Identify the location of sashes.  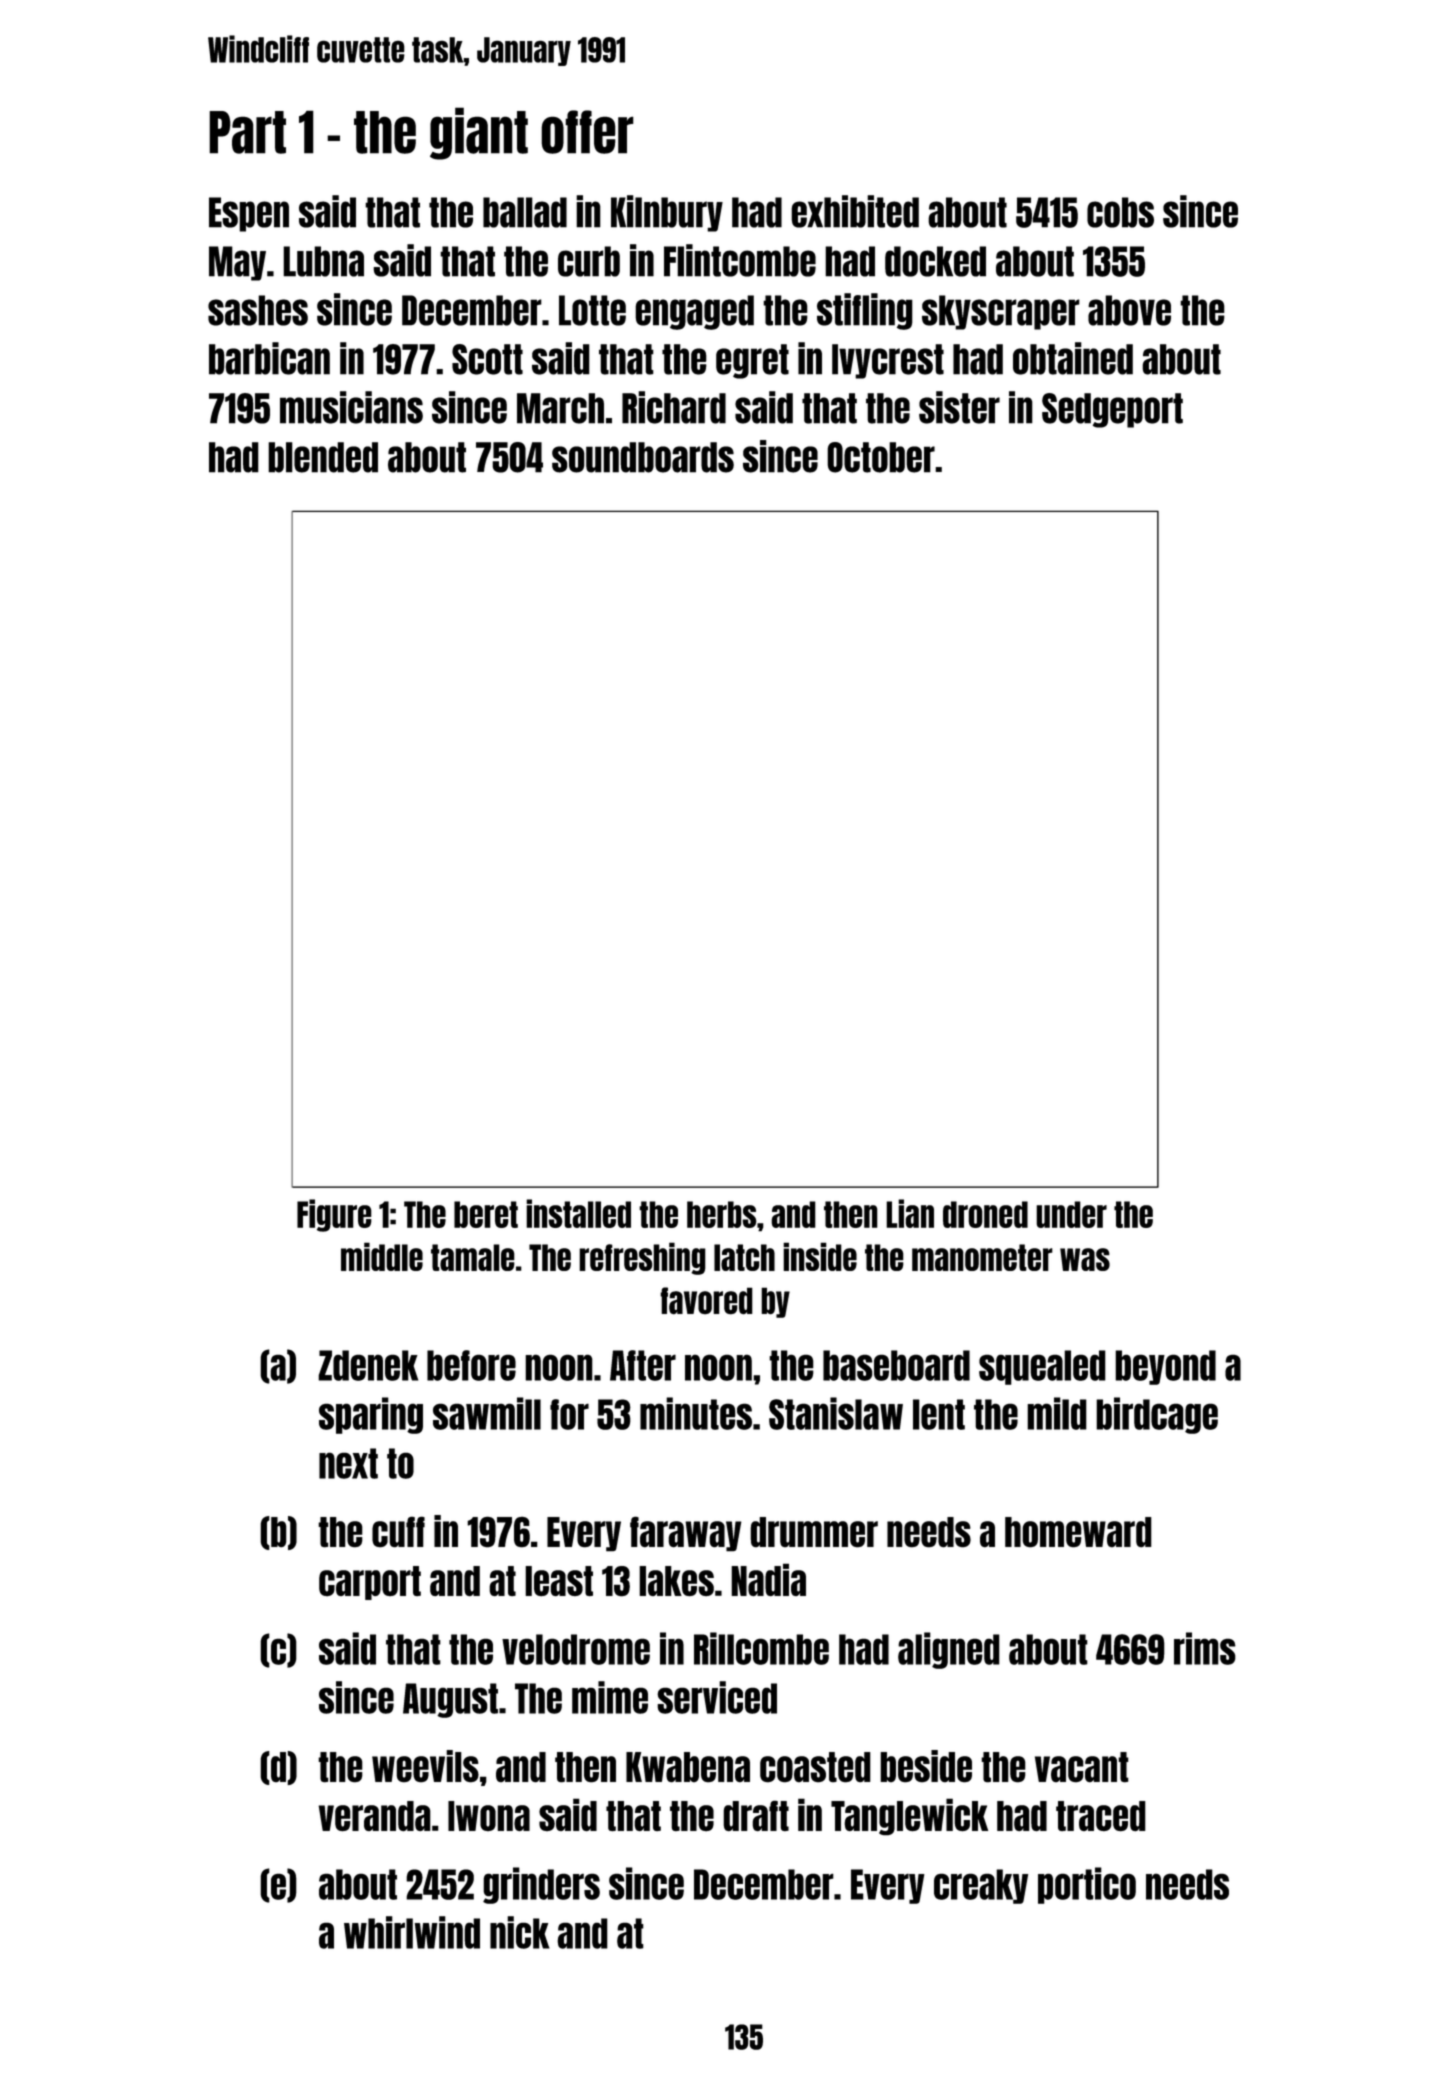
(258, 310).
